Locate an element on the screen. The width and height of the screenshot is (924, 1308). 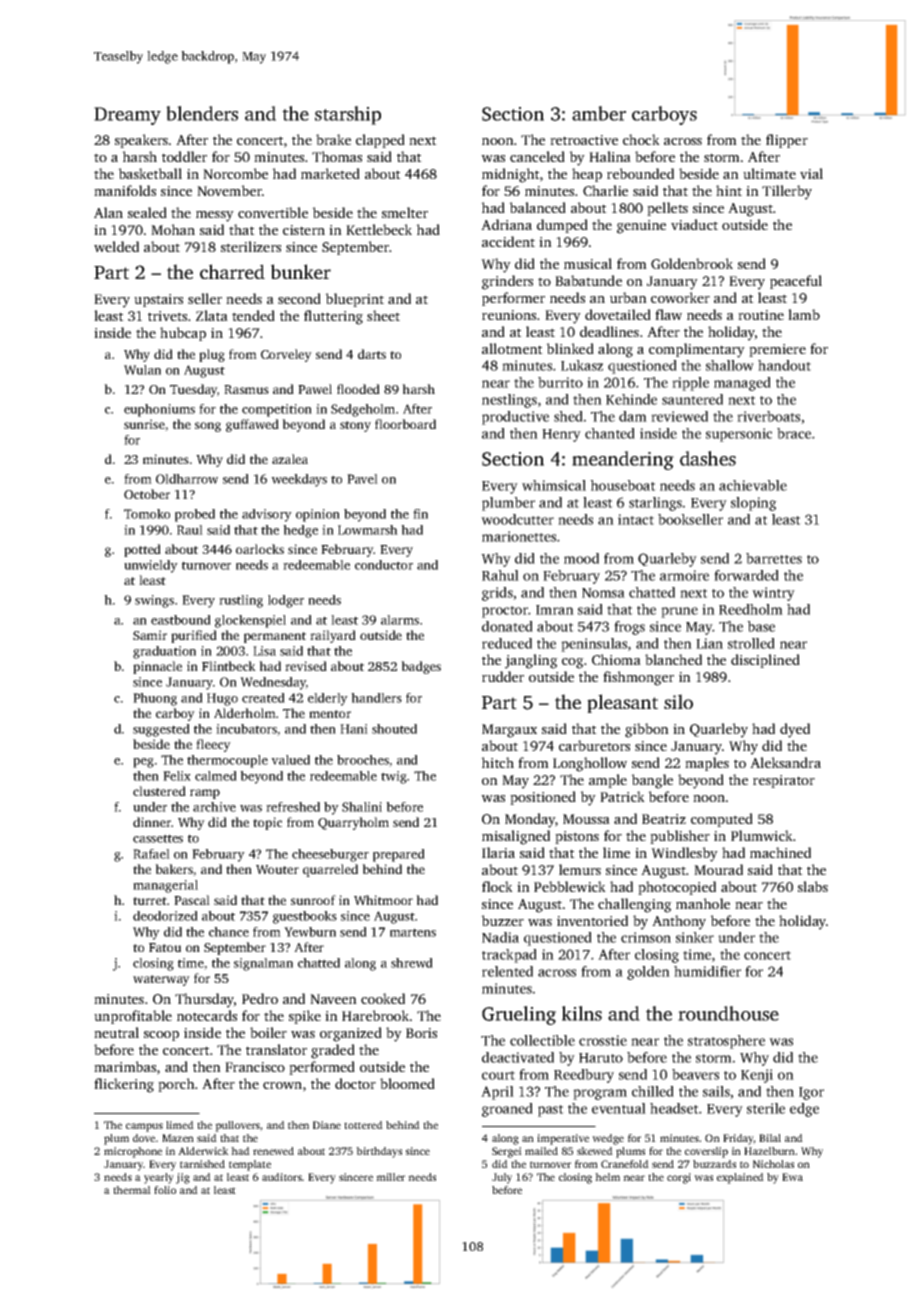
disciplined is located at coordinates (765, 661).
